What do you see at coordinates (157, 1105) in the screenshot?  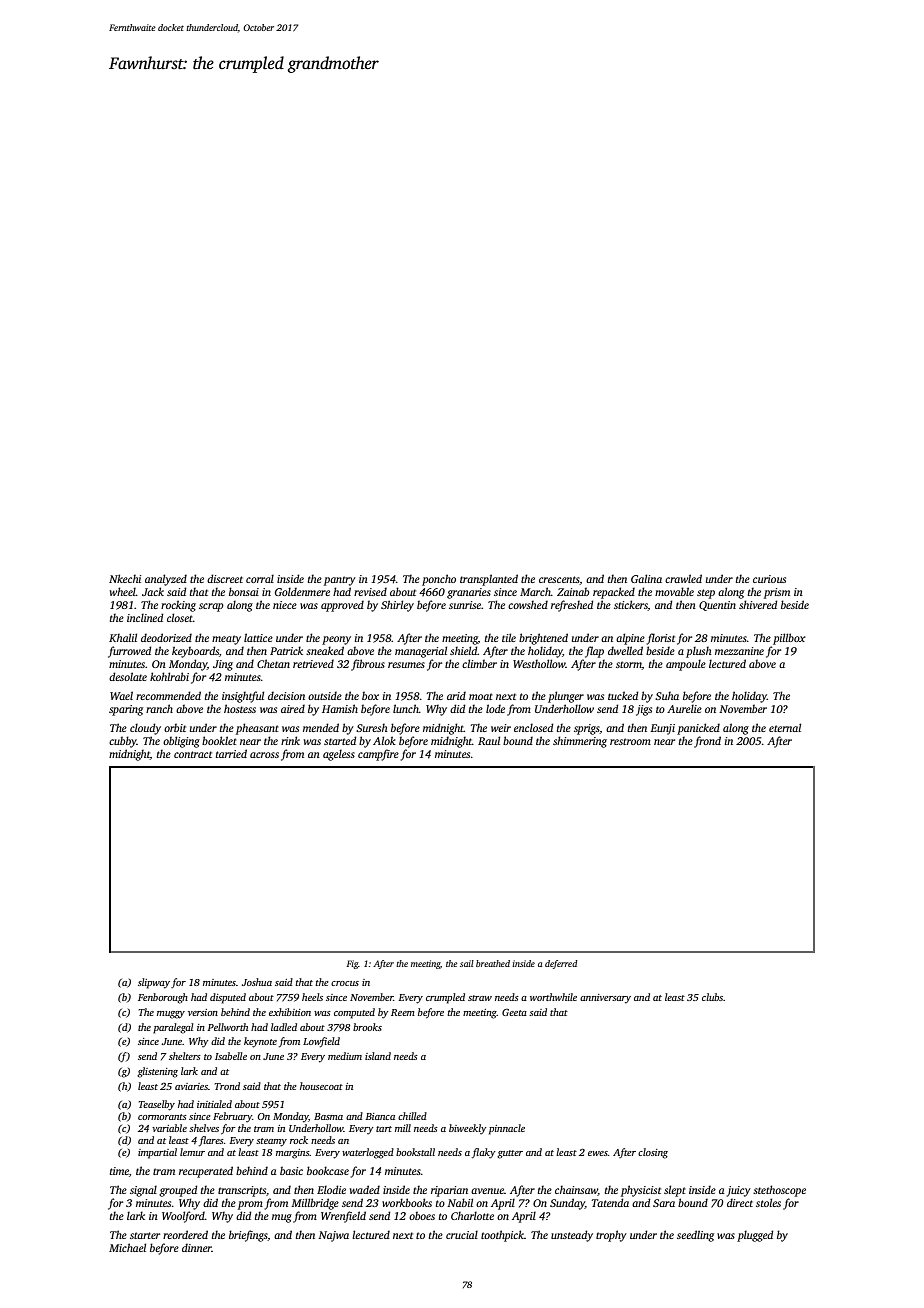 I see `Teaselby` at bounding box center [157, 1105].
